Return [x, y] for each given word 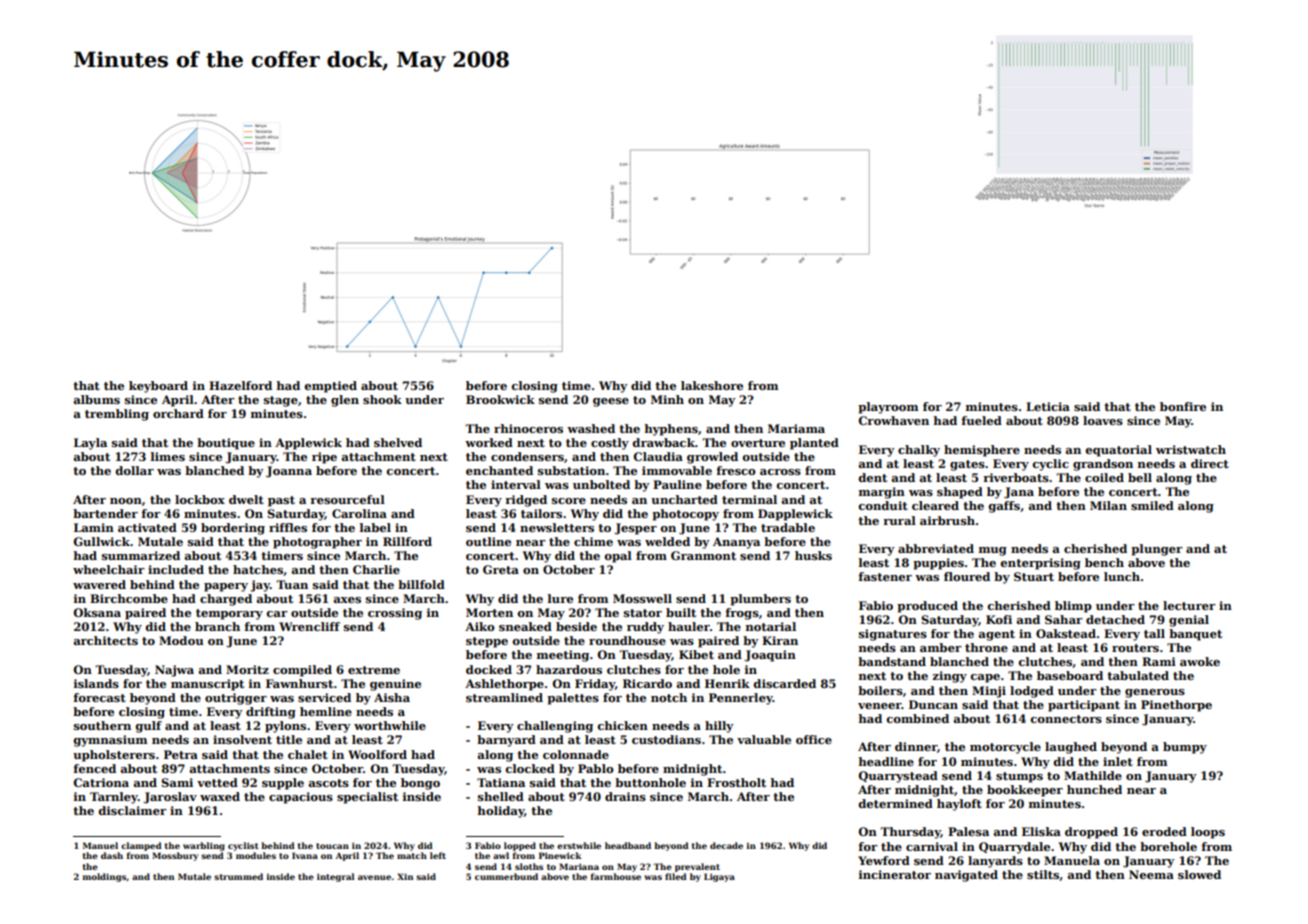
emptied [331, 387]
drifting [271, 713]
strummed [238, 876]
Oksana [97, 612]
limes [168, 456]
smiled [1152, 505]
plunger [1157, 550]
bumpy [1185, 748]
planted [814, 444]
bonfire [1183, 406]
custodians [666, 739]
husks [813, 555]
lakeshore [712, 385]
